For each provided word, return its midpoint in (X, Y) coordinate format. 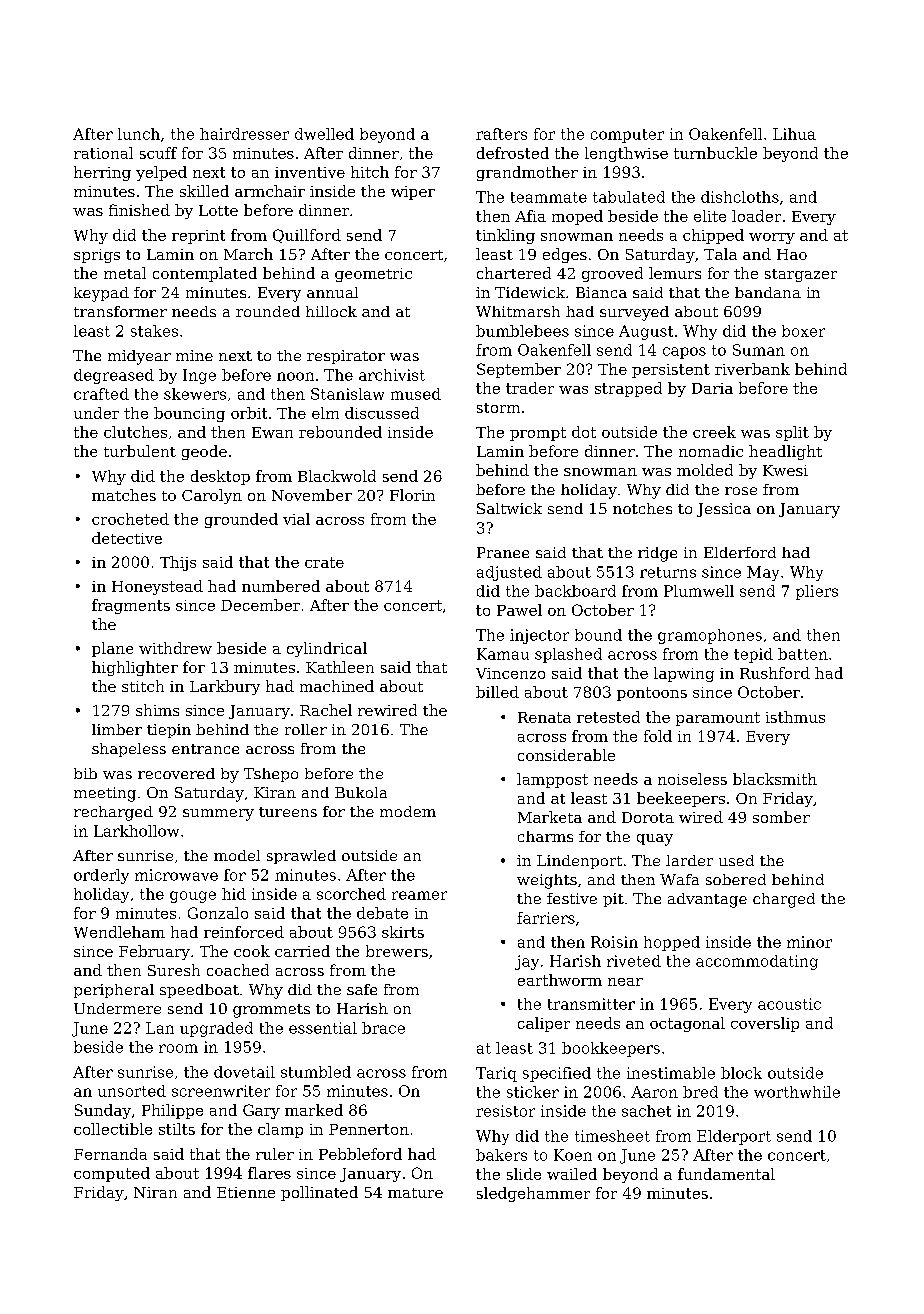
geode (204, 452)
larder (689, 860)
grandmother (527, 173)
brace (383, 1028)
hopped (672, 943)
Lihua (794, 134)
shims (157, 710)
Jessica (724, 510)
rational (103, 153)
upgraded (216, 1029)
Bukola (361, 792)
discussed (382, 413)
